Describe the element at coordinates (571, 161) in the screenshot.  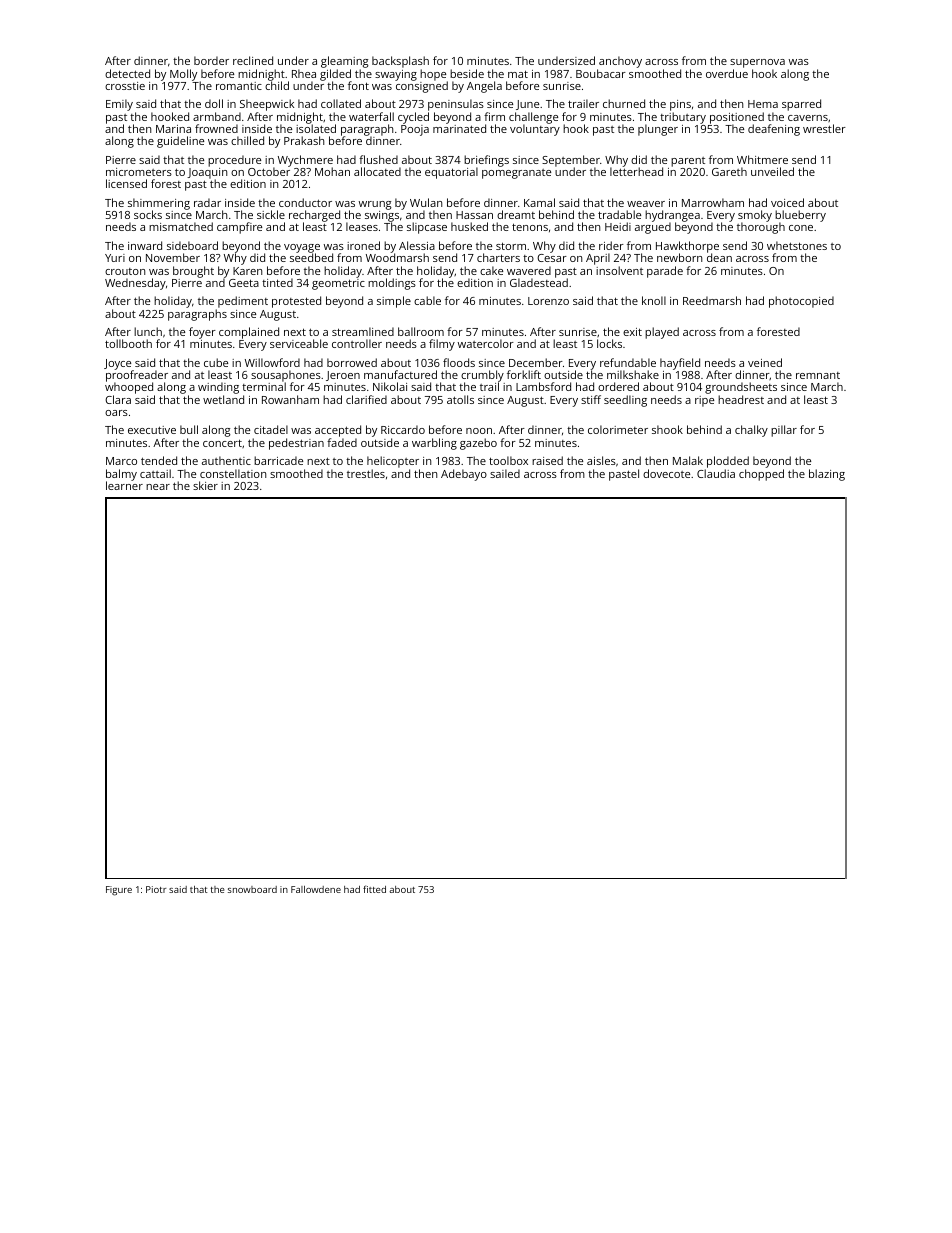
I see `September` at that location.
